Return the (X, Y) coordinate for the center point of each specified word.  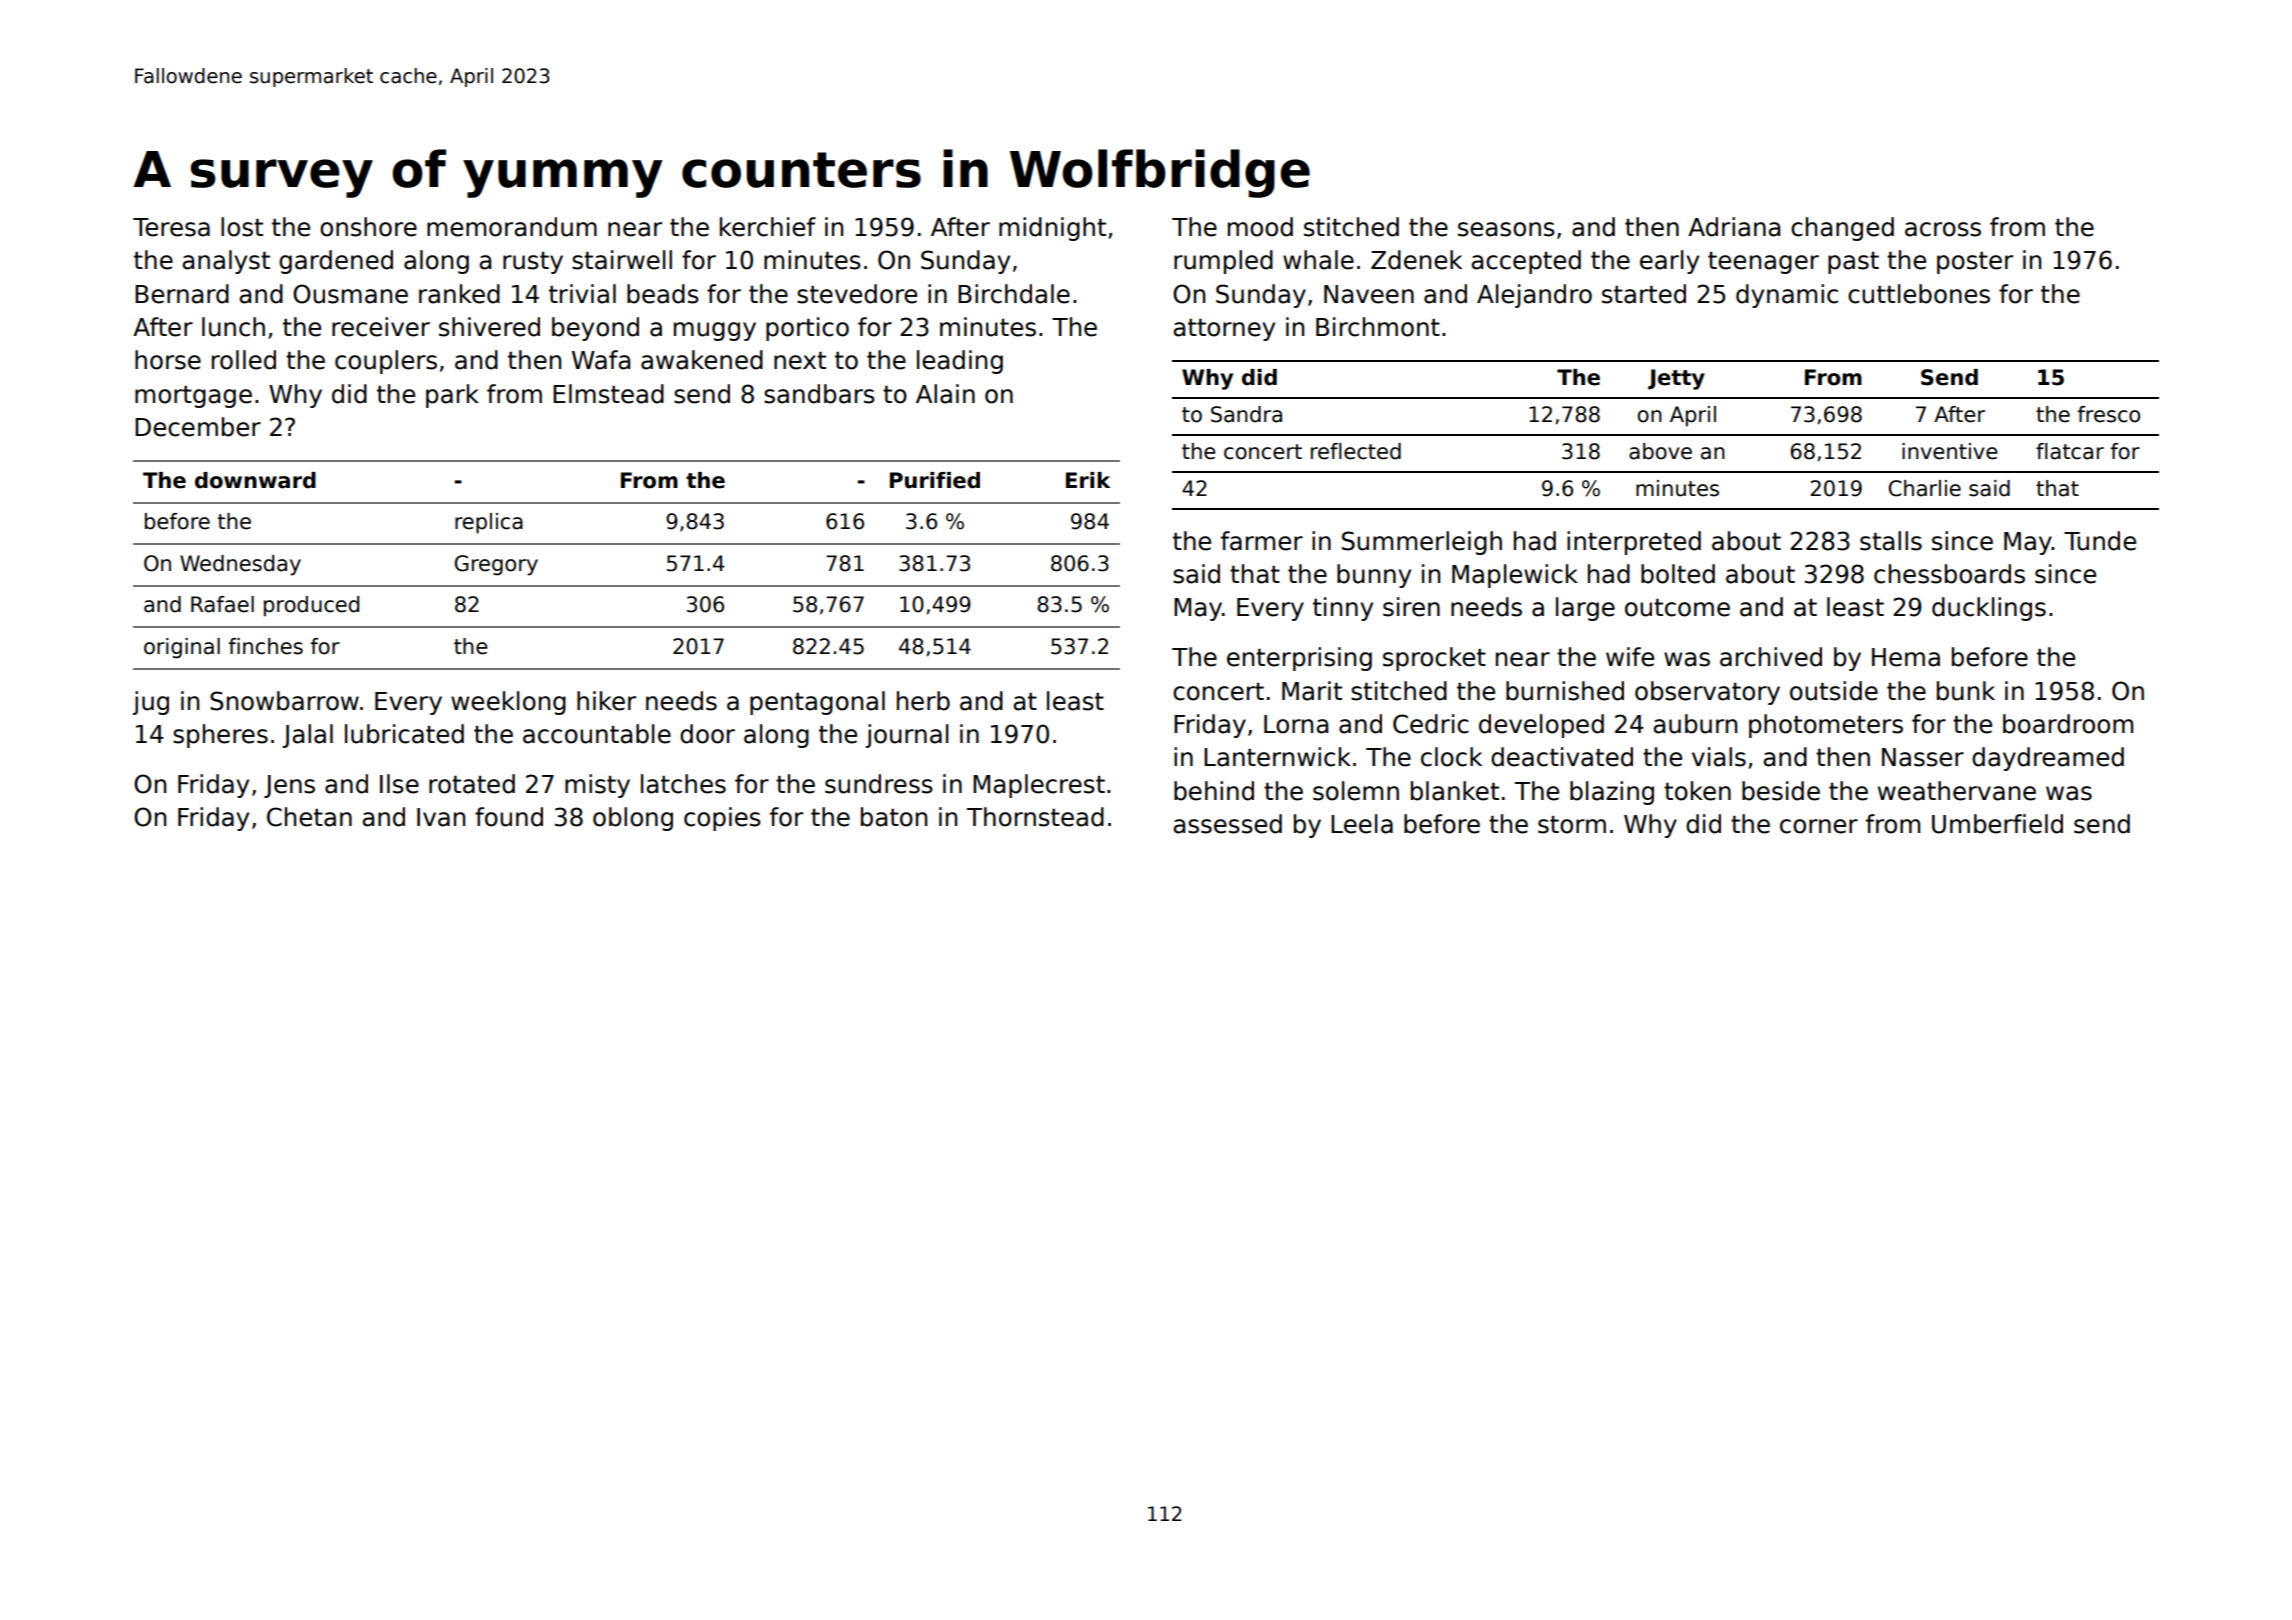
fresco (2108, 414)
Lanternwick (1277, 757)
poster (1975, 263)
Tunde (2100, 541)
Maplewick (1515, 576)
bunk (1966, 691)
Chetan (309, 817)
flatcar (2070, 451)
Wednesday (240, 565)
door (707, 734)
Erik (1088, 480)
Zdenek (1416, 260)
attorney (1224, 329)
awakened (702, 360)
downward (255, 480)
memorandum (512, 227)
